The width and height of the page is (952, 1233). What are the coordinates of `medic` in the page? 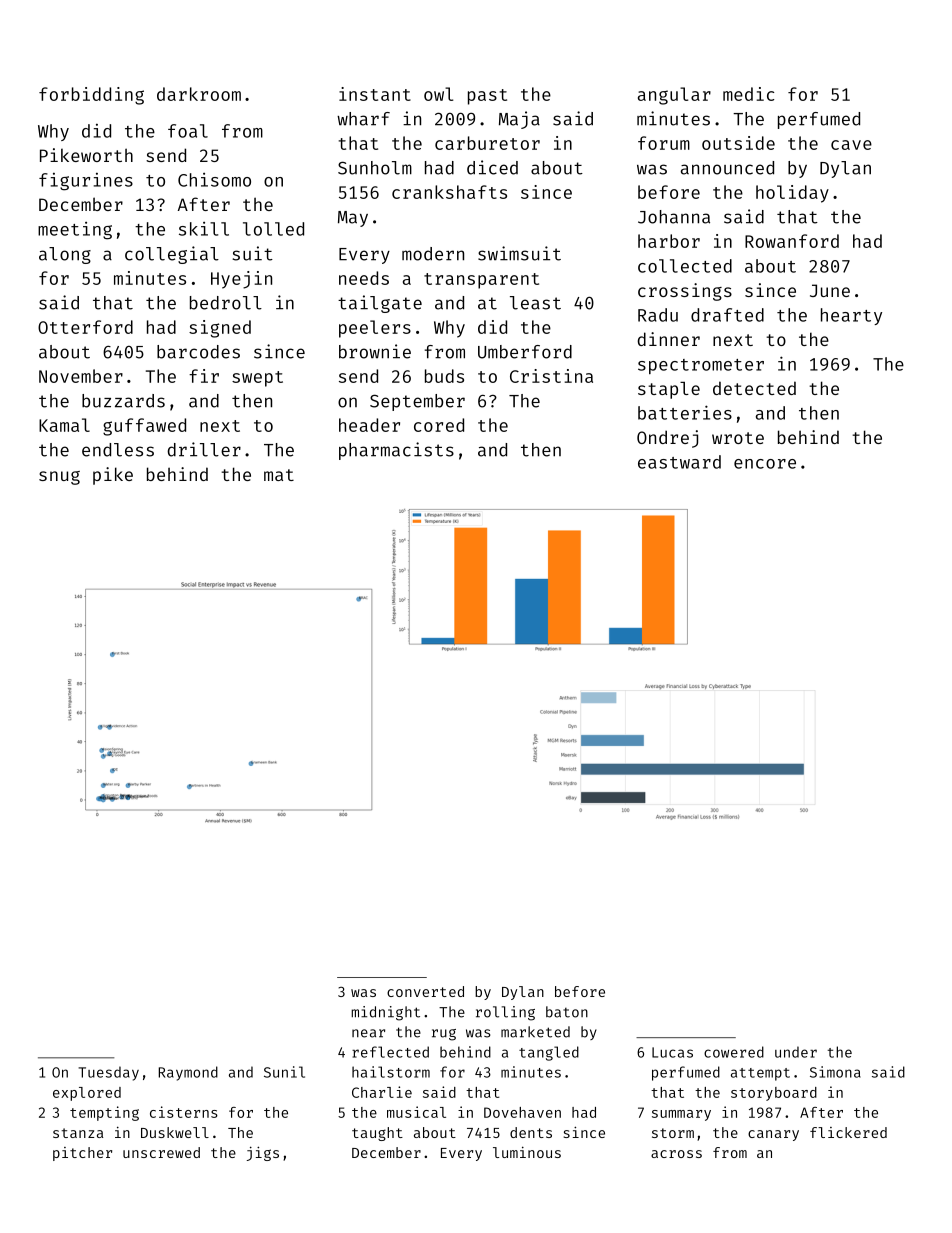 It's located at (748, 94).
